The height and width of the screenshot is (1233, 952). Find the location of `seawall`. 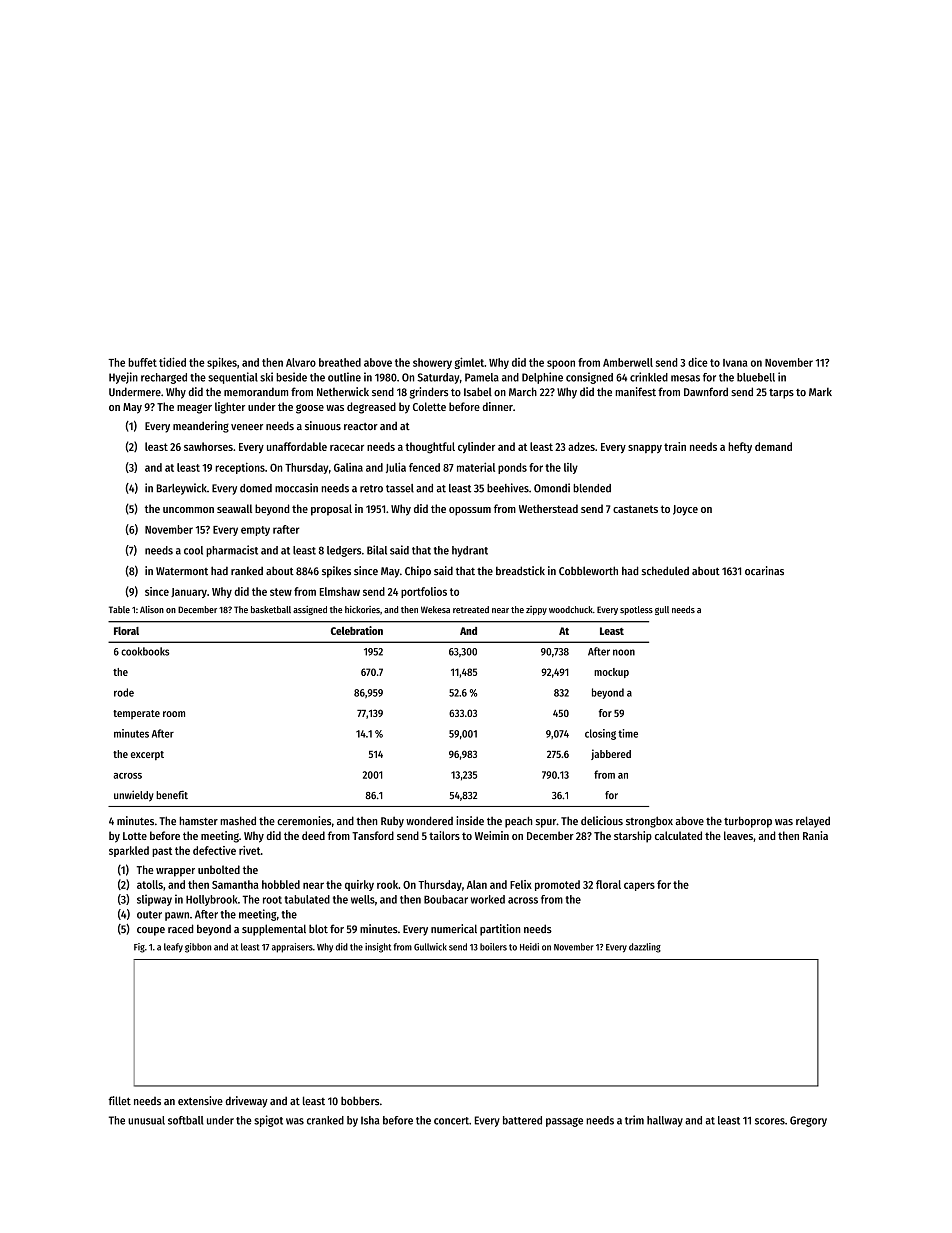

seawall is located at coordinates (234, 508).
